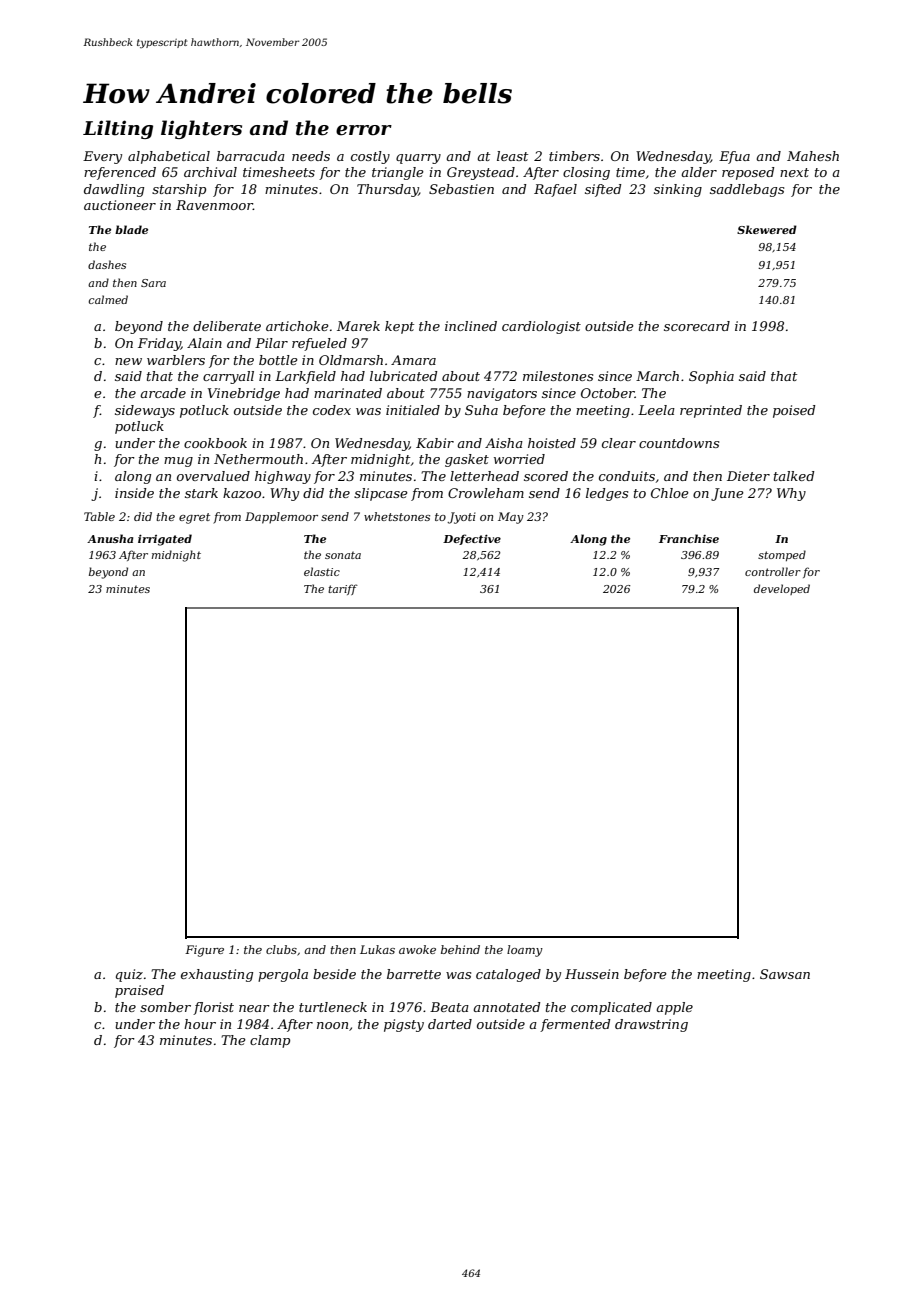 Image resolution: width=924 pixels, height=1308 pixels. Describe the element at coordinates (163, 393) in the screenshot. I see `arcade` at that location.
